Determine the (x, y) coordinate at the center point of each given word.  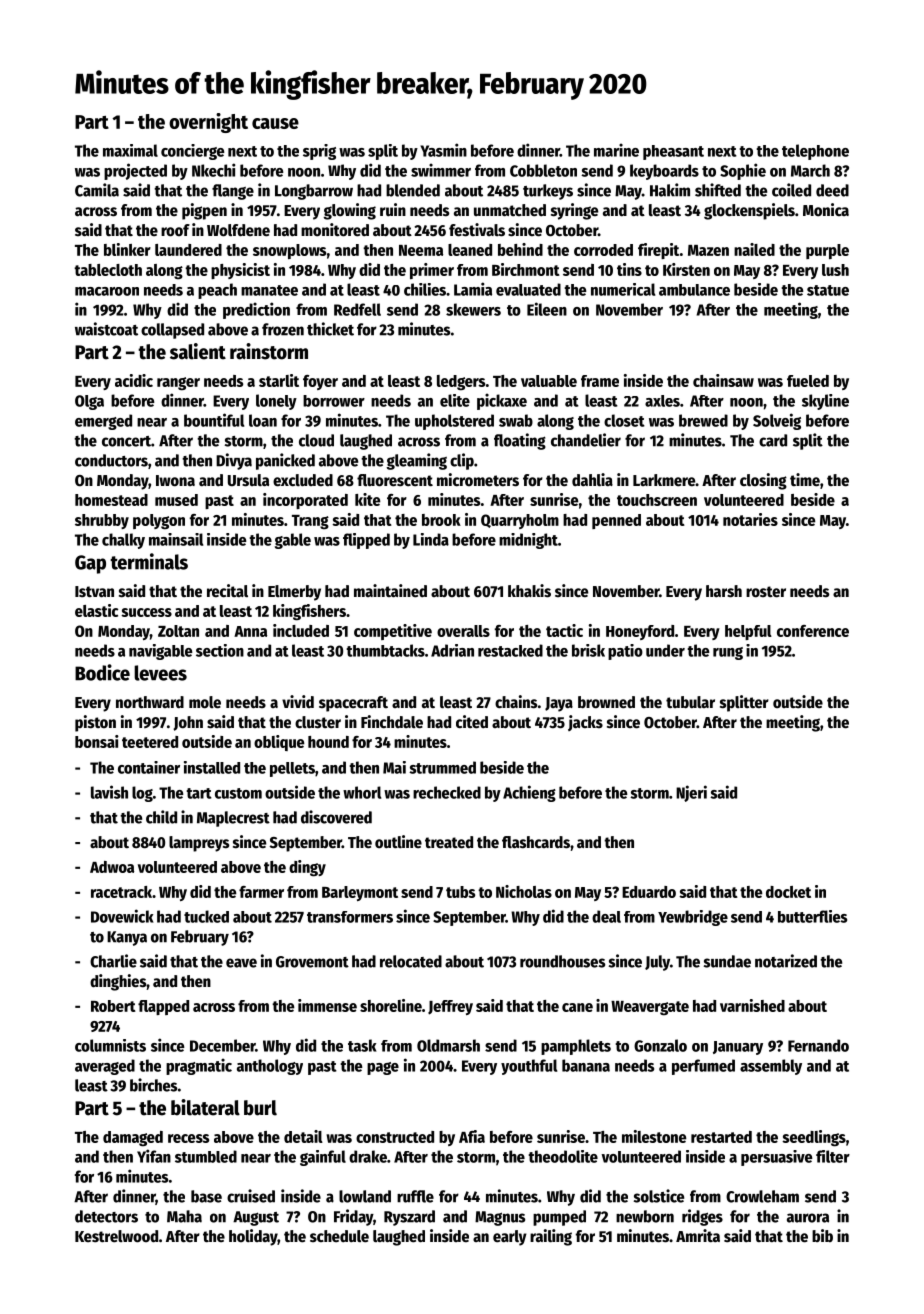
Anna (250, 631)
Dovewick (122, 916)
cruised (251, 1196)
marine (616, 150)
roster (766, 592)
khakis (529, 591)
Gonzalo (660, 1045)
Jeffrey (450, 1007)
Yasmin (443, 150)
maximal (130, 150)
